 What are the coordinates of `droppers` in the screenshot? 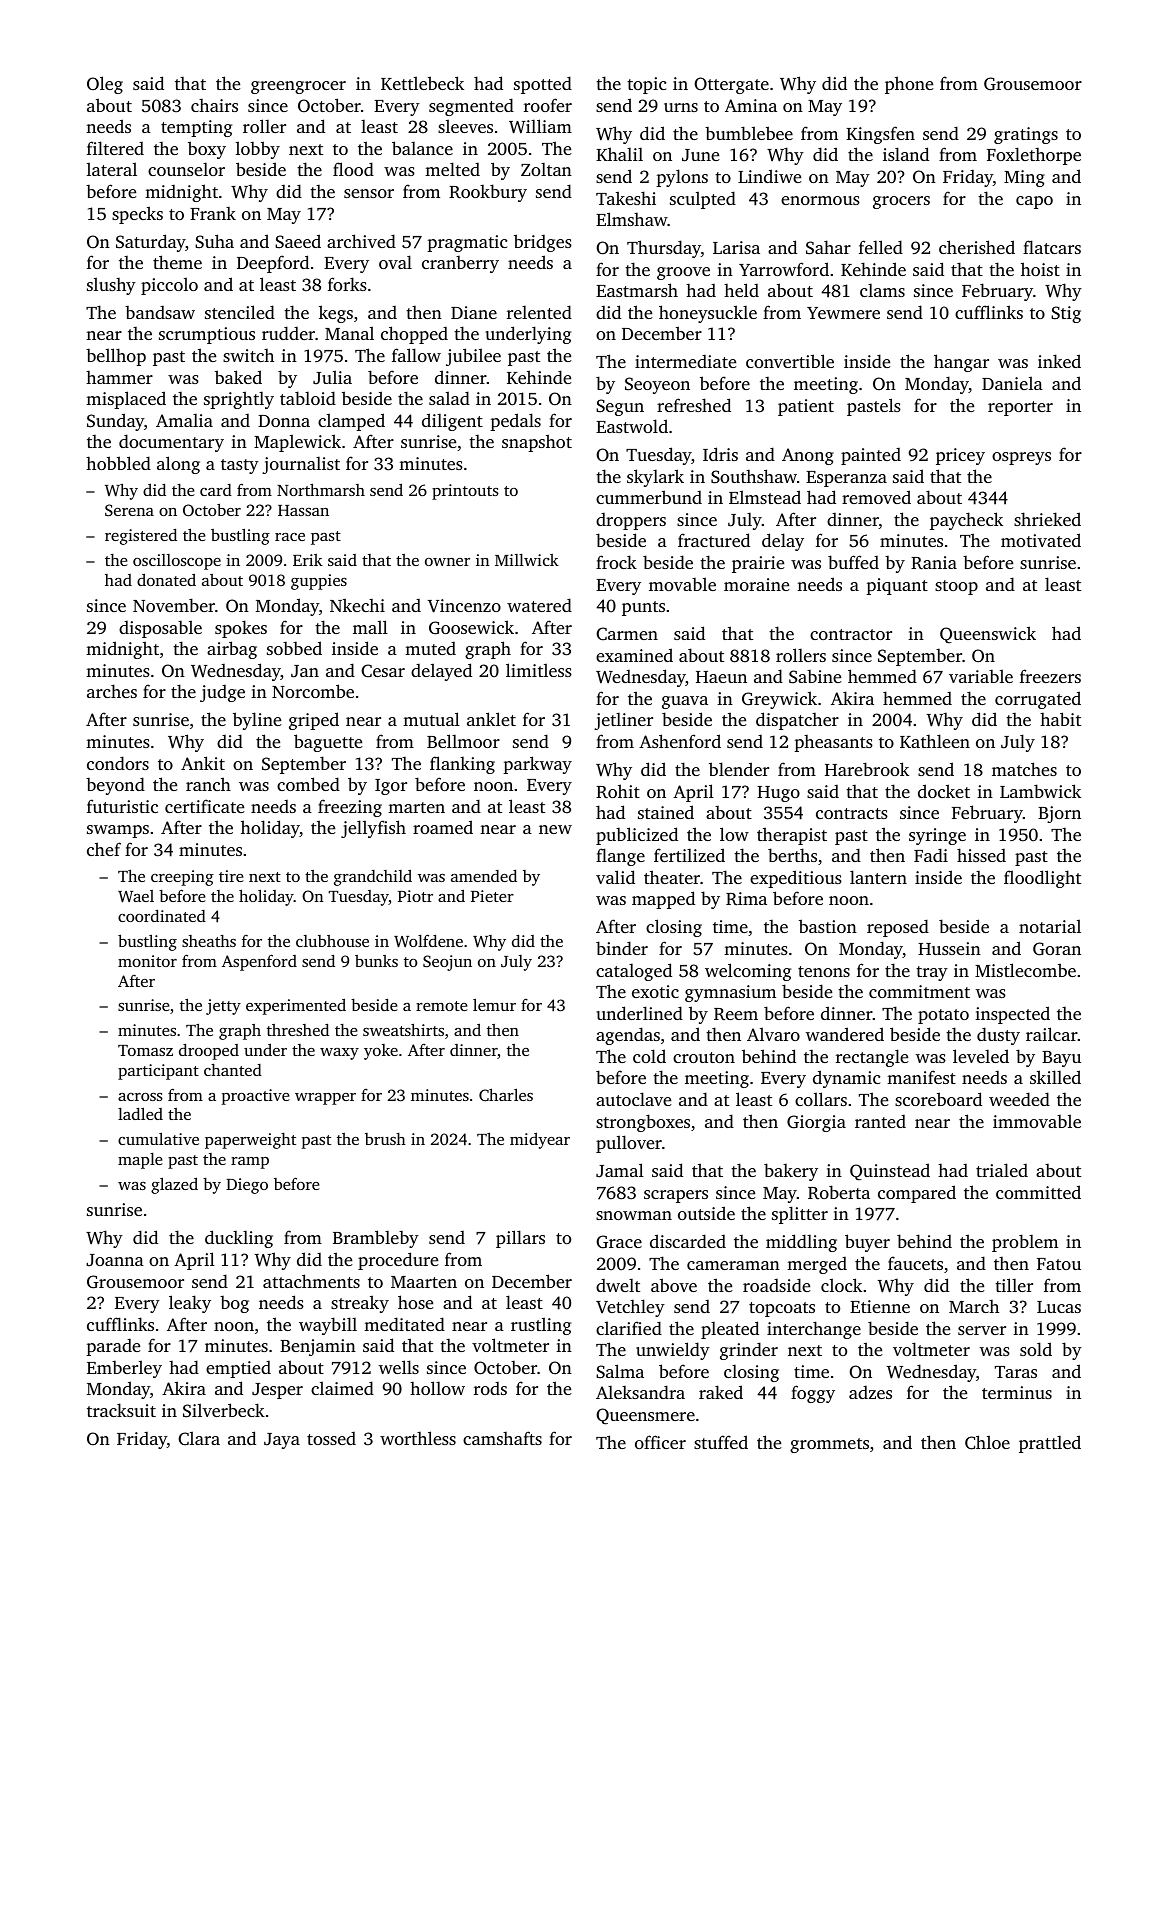 It's located at (631, 521).
